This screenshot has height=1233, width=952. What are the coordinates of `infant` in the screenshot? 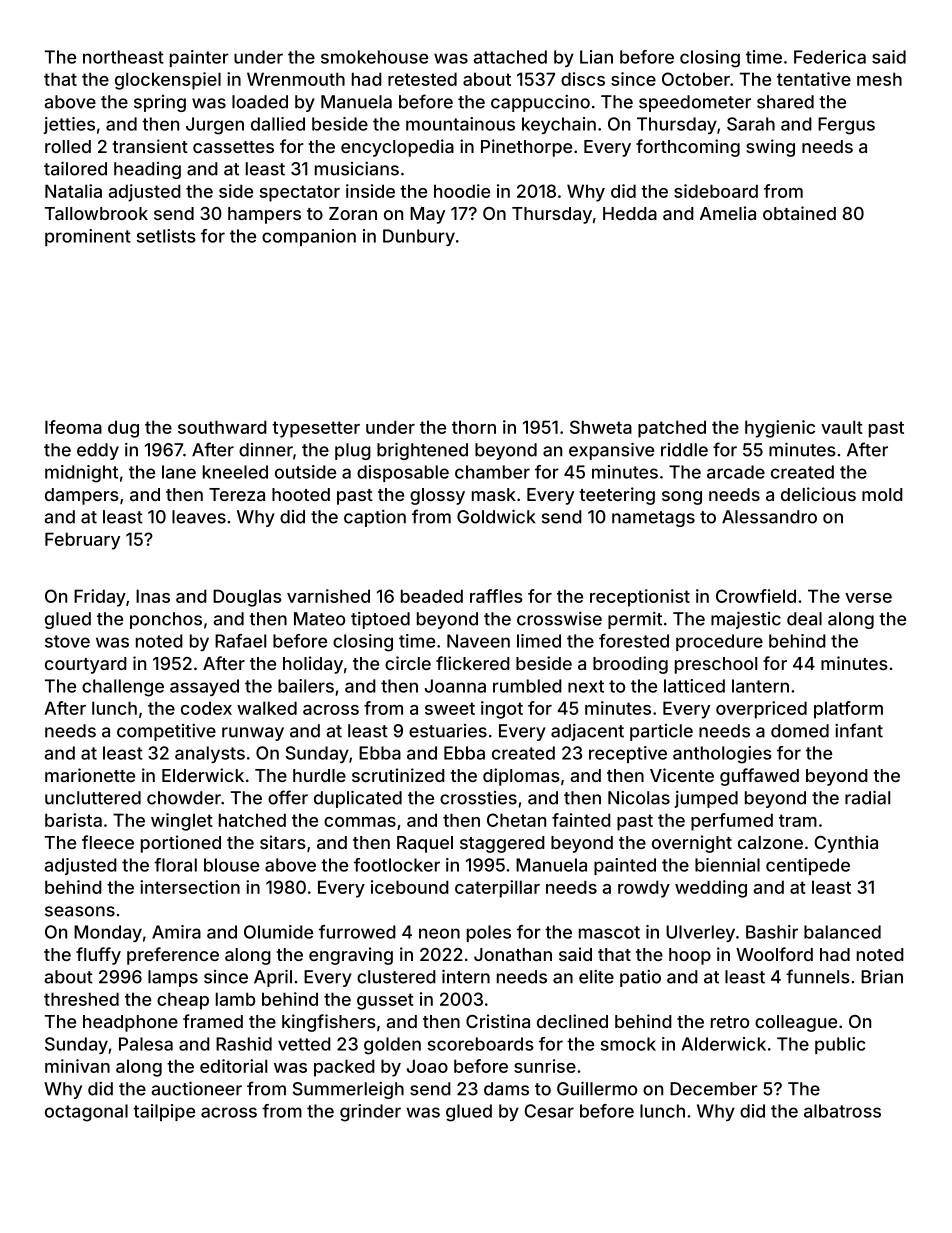 It's located at (859, 730).
